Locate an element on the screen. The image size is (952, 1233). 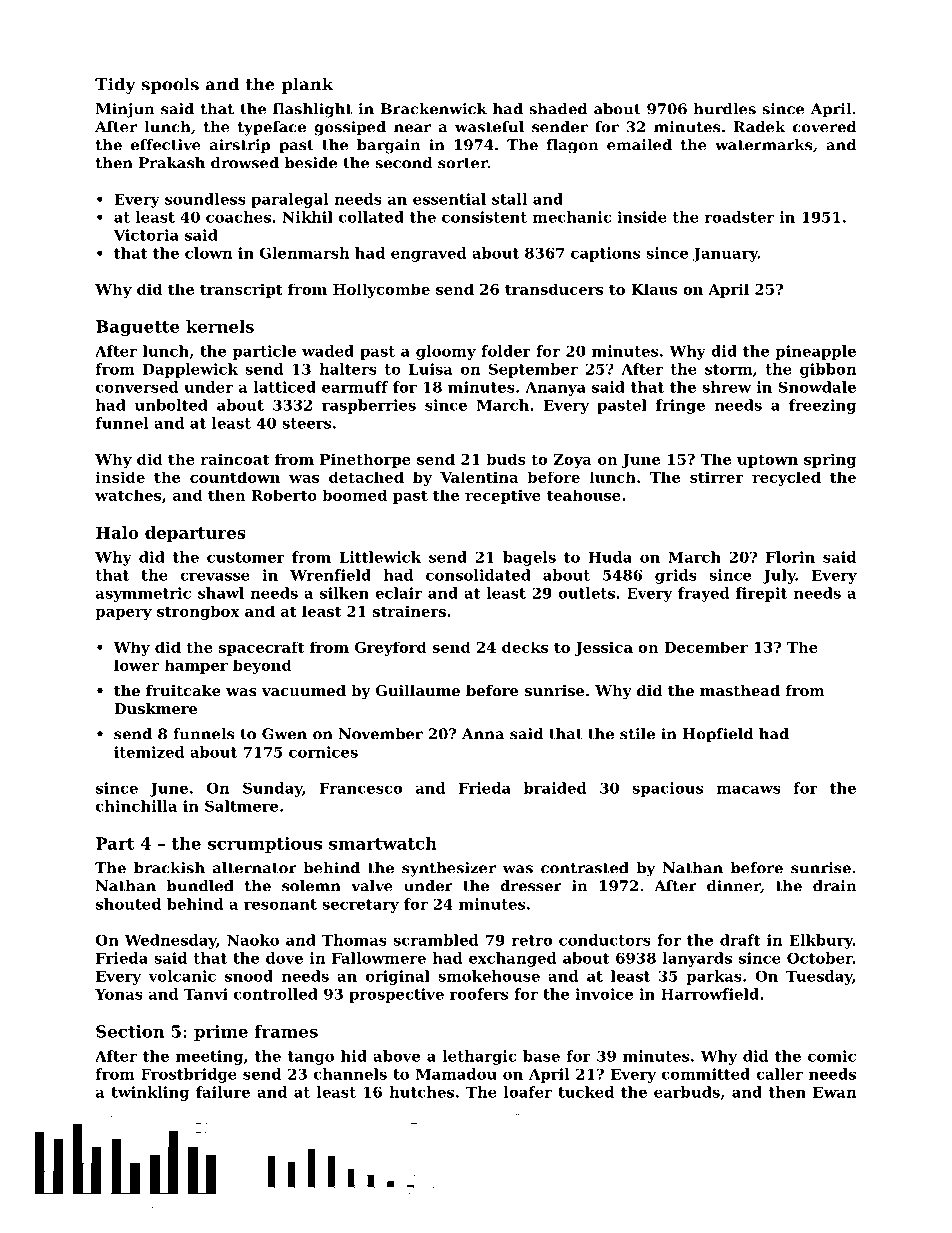
detached is located at coordinates (366, 477).
